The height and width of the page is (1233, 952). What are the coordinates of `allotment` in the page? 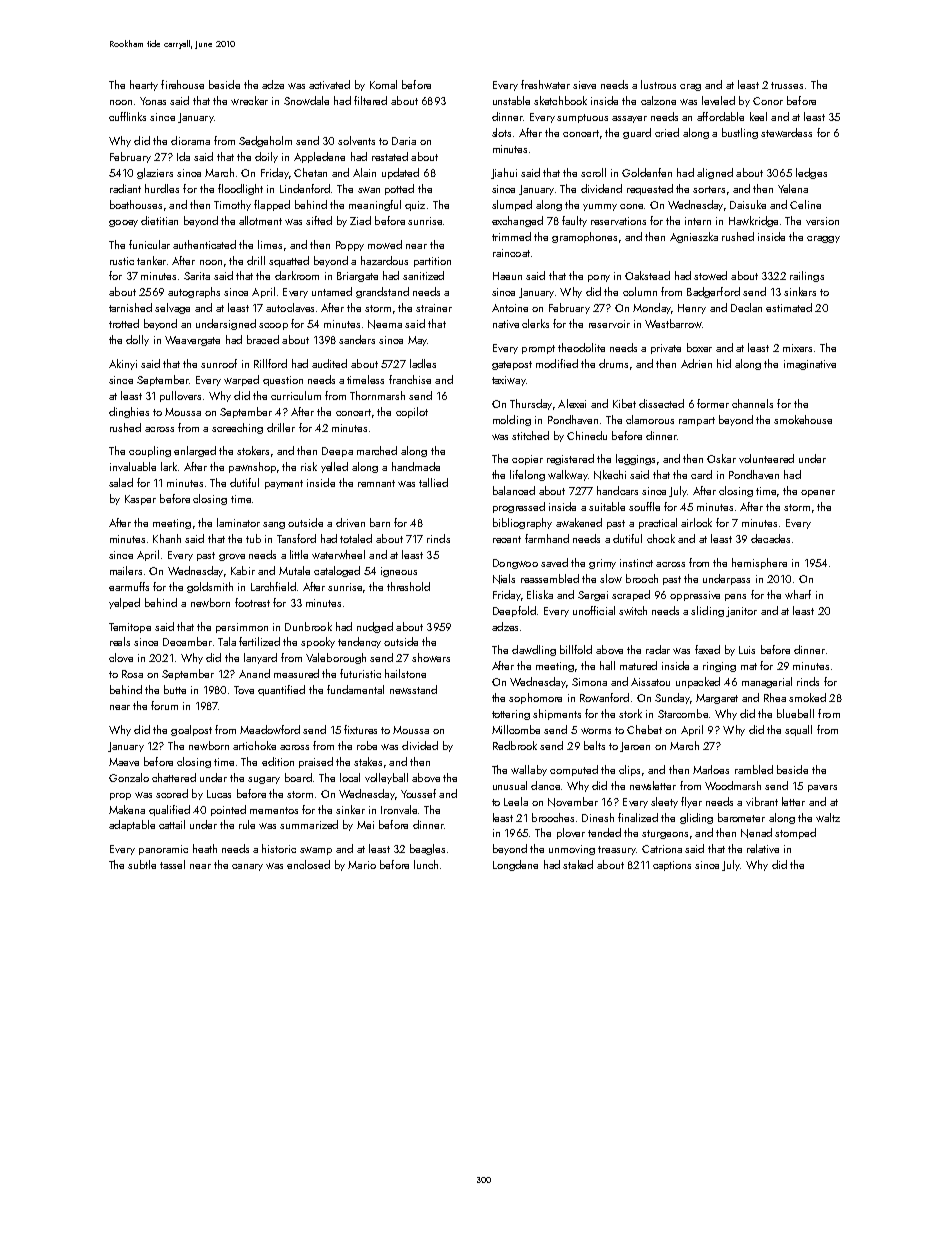 It's located at (260, 220).
